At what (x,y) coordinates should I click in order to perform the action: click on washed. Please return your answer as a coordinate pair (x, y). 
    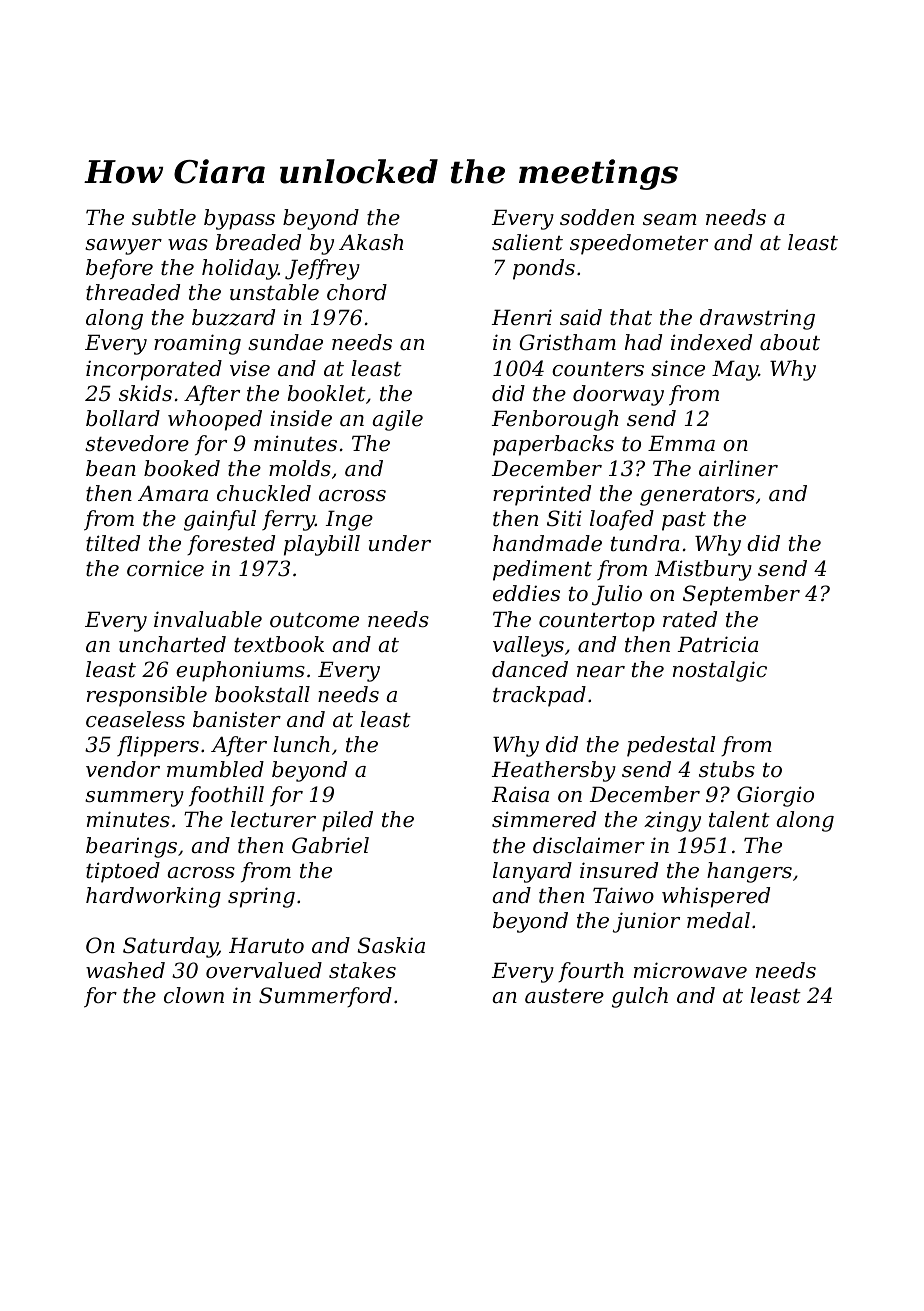
    Looking at the image, I should click on (125, 970).
